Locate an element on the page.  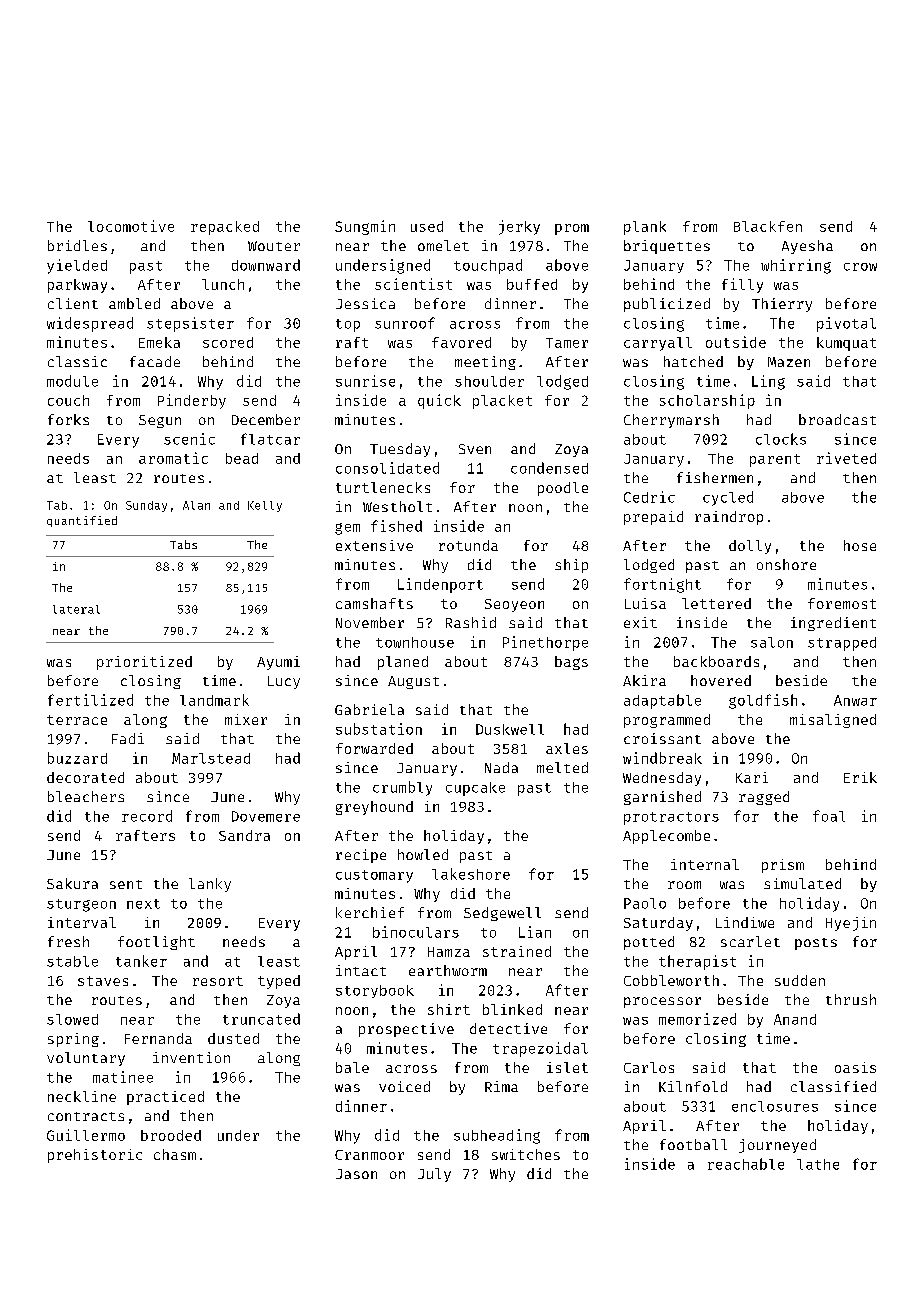
Anwar is located at coordinates (855, 700).
